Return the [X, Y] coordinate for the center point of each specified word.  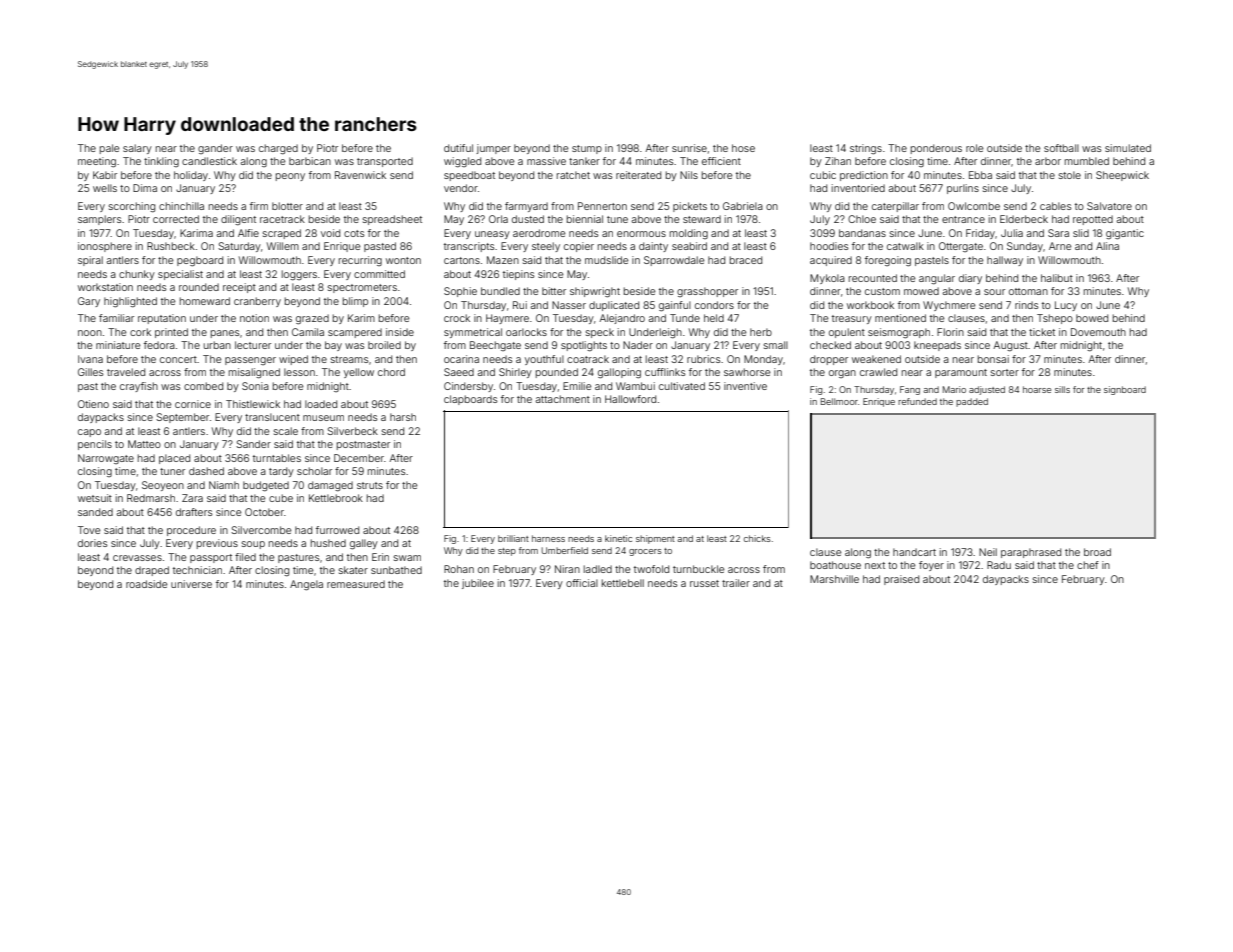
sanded [95, 512]
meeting [97, 162]
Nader [638, 345]
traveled [126, 372]
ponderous [936, 149]
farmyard [526, 207]
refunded [917, 401]
